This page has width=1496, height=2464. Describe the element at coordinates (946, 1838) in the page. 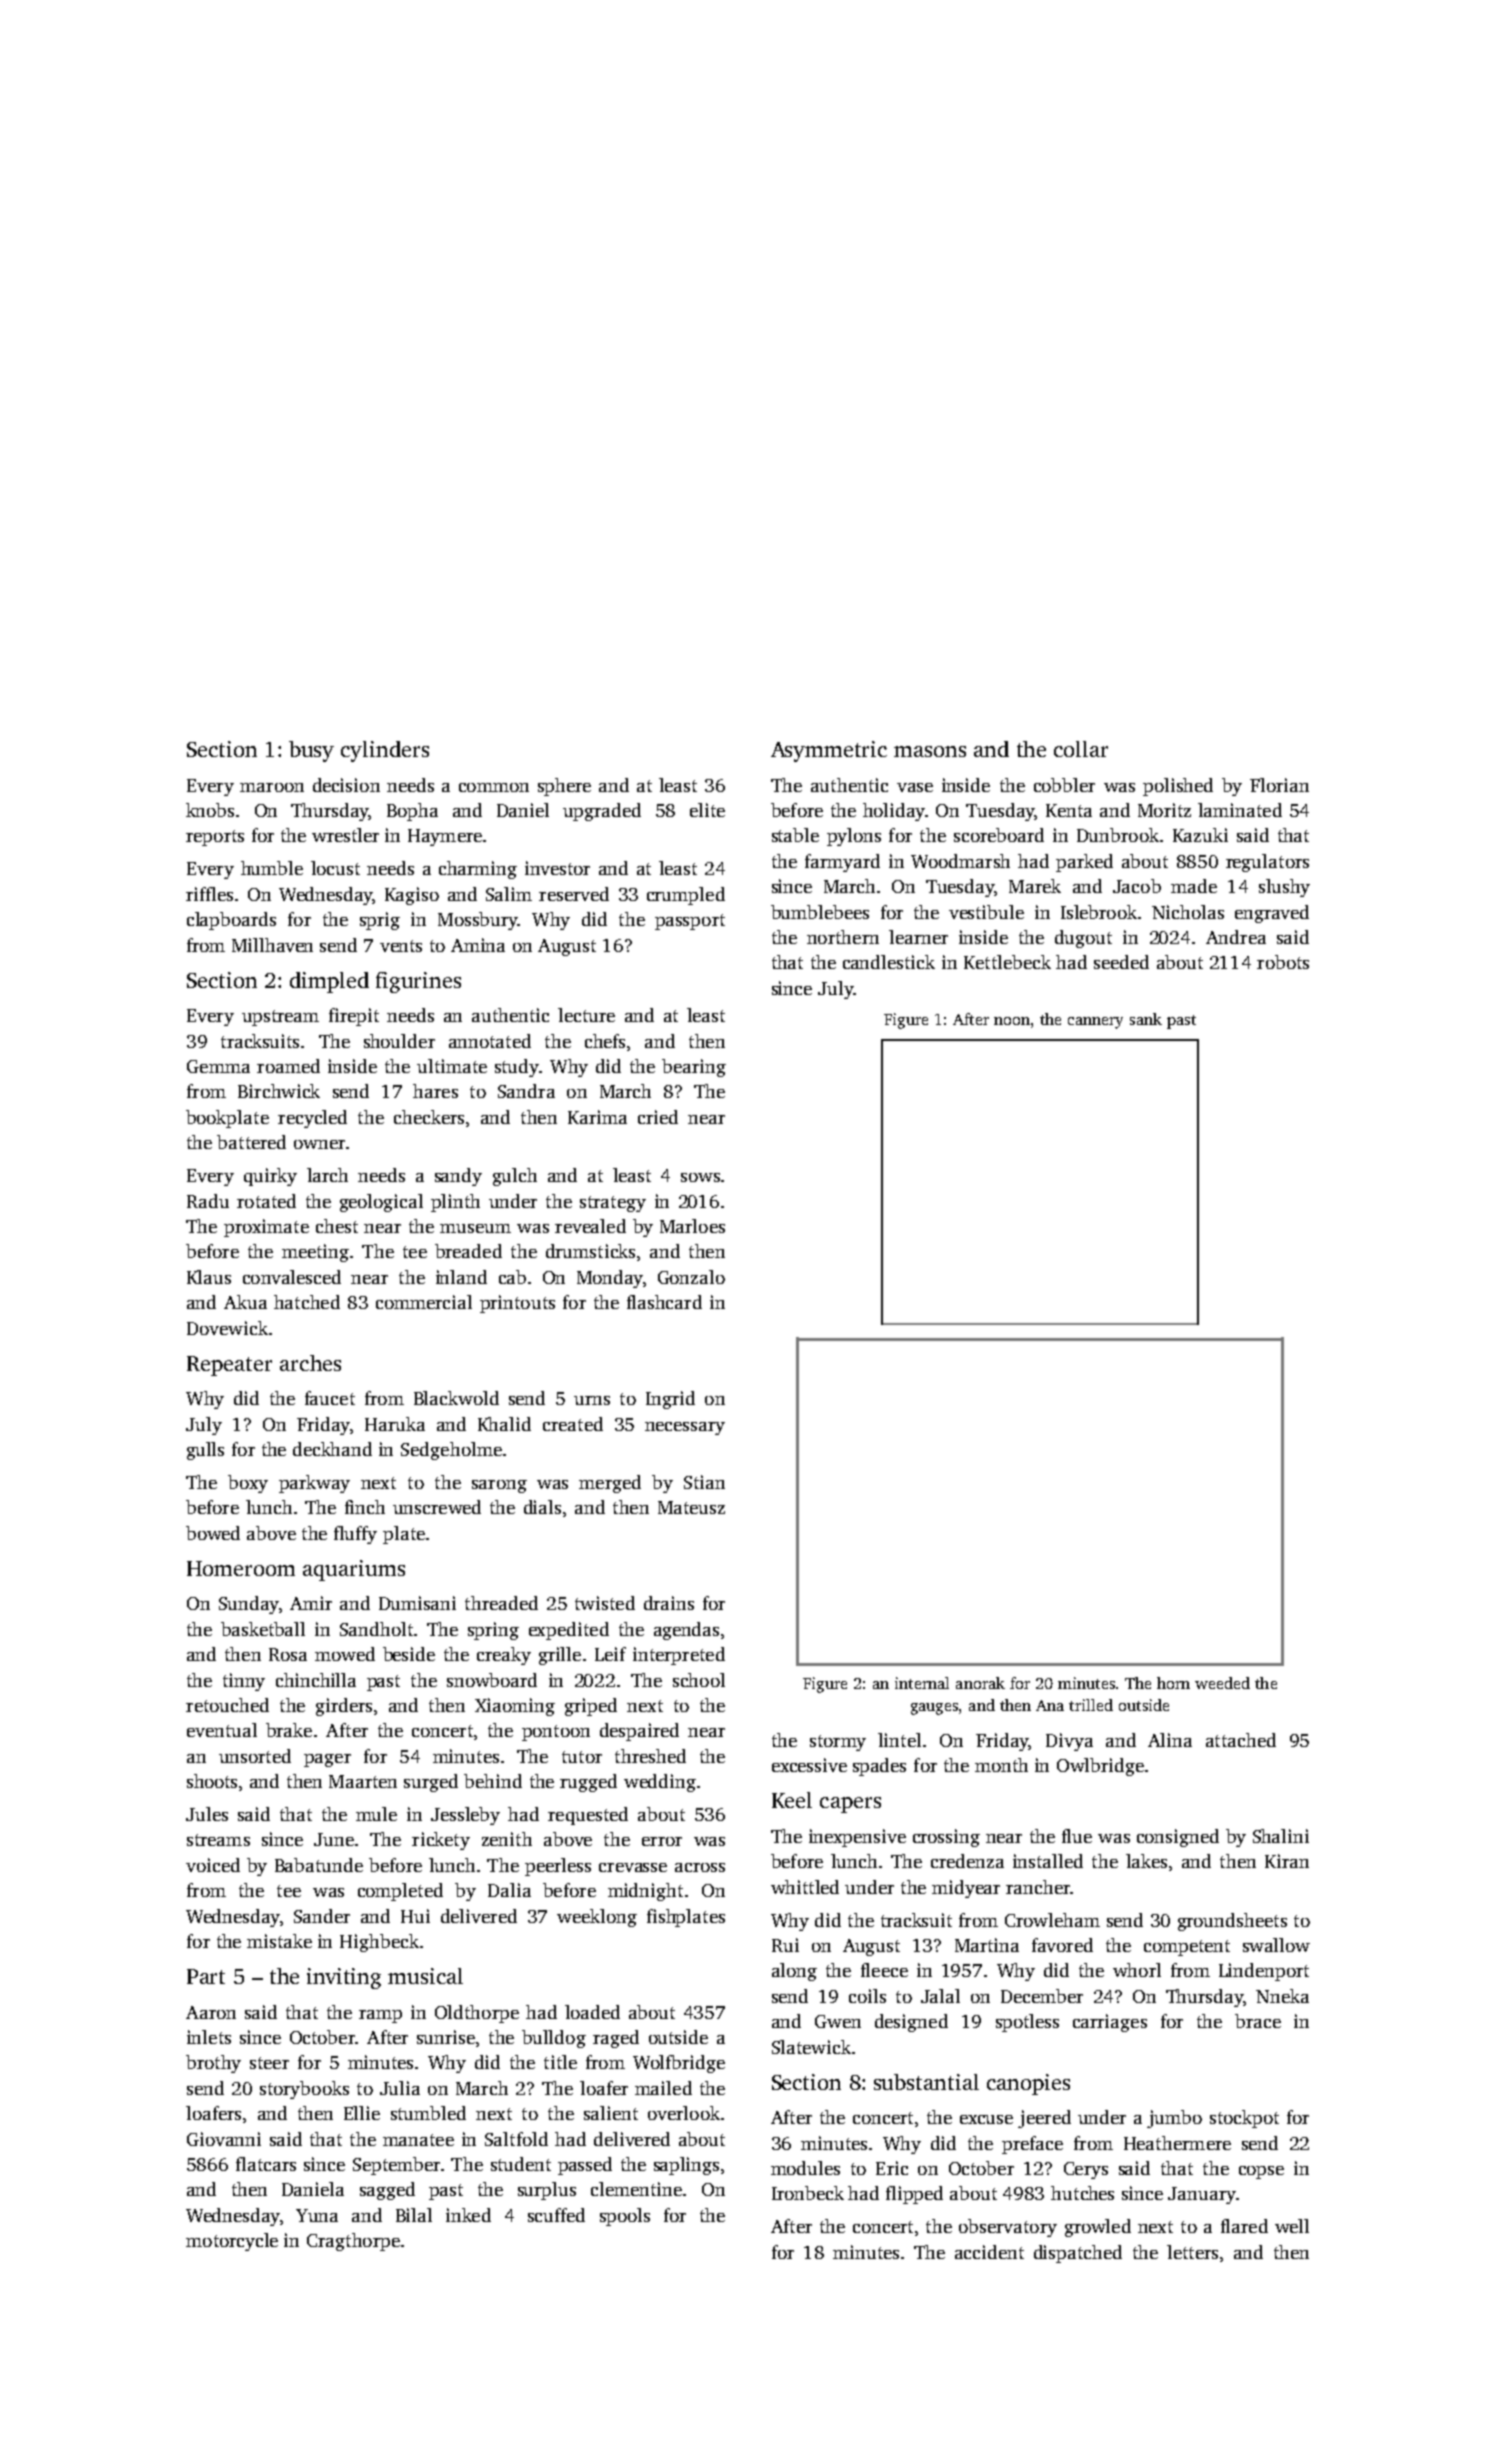

I see `crossing` at that location.
